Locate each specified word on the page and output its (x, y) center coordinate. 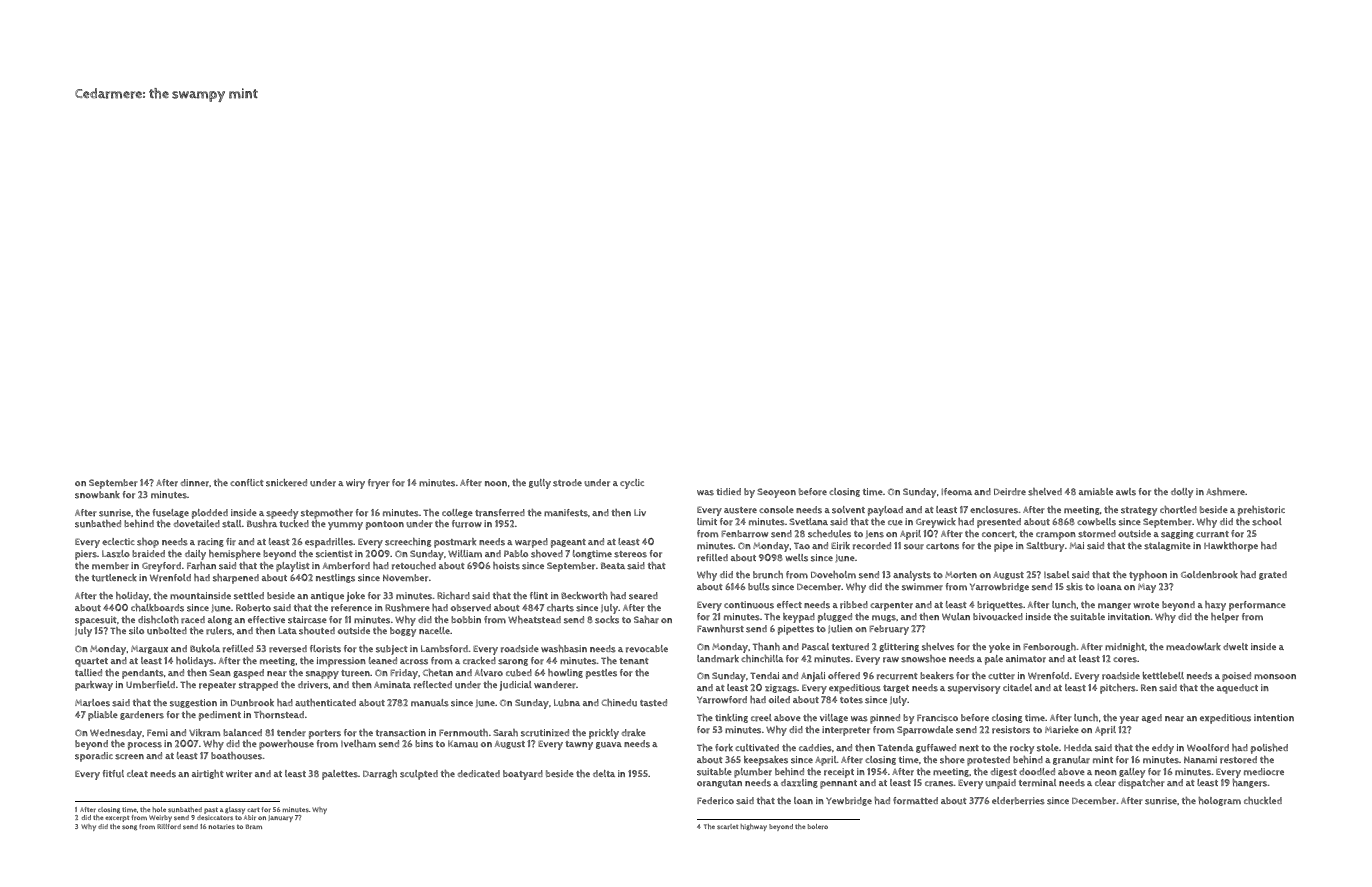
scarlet (727, 826)
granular (1071, 760)
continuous (749, 605)
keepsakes (766, 761)
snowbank (97, 495)
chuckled (1263, 801)
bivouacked (998, 617)
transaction (401, 733)
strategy (1139, 511)
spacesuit (96, 621)
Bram (254, 826)
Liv (640, 512)
